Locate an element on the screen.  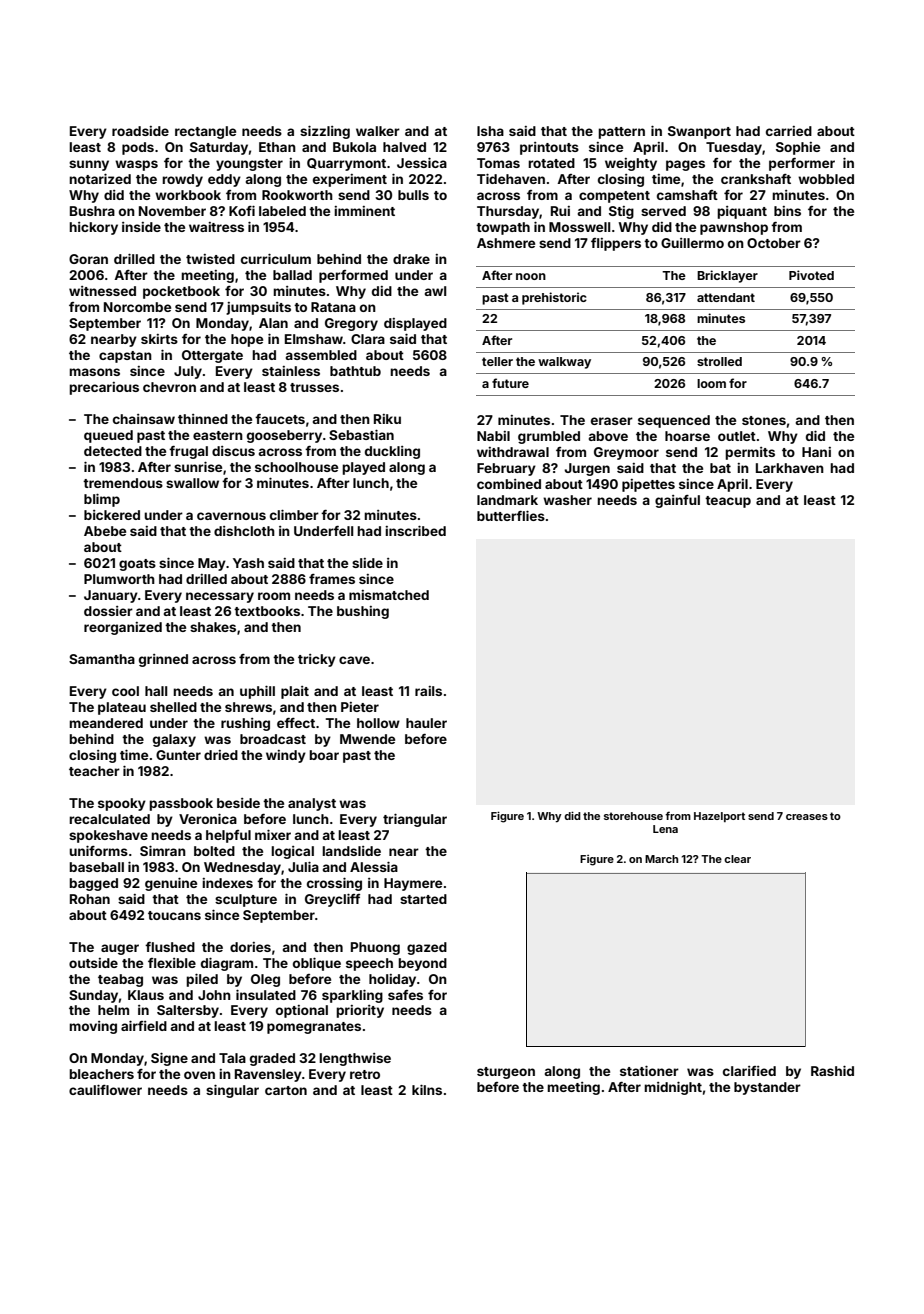
recalculated is located at coordinates (109, 819).
